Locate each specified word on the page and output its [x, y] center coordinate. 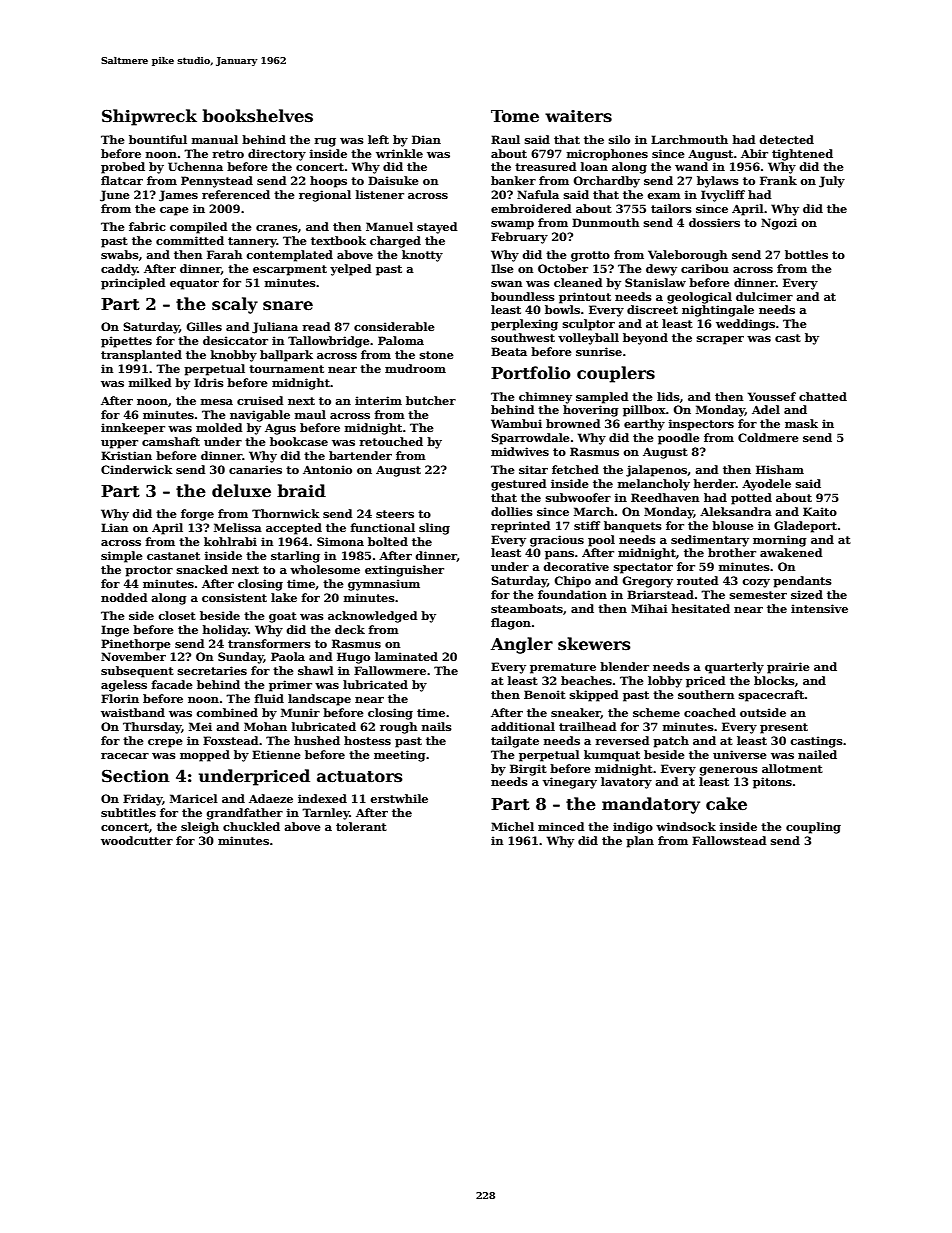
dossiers [714, 222]
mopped [205, 756]
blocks [774, 680]
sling [434, 529]
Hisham [780, 469]
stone [437, 355]
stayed [437, 228]
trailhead [587, 726]
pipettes [126, 342]
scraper [720, 340]
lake [284, 597]
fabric [147, 226]
